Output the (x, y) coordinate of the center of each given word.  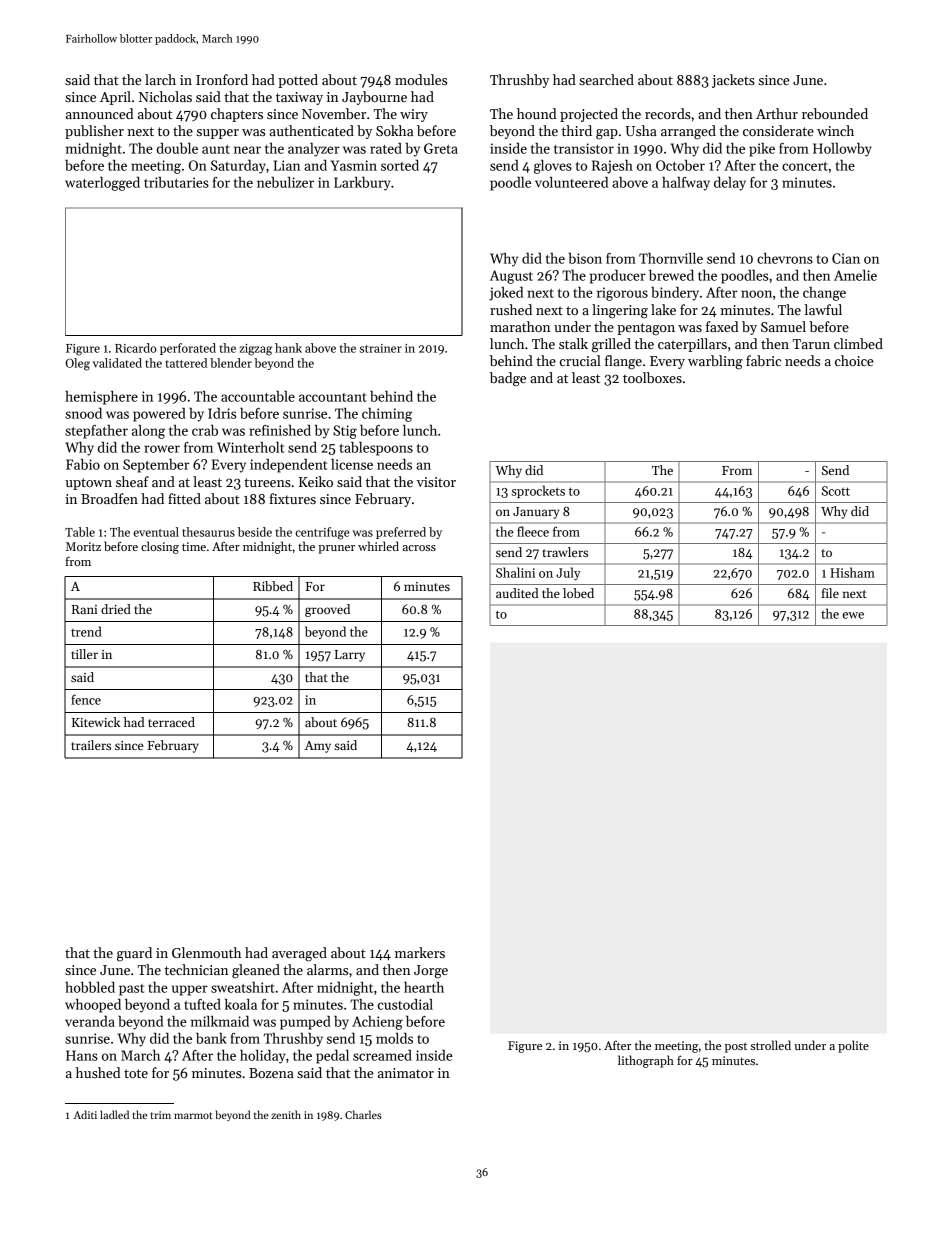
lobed (578, 593)
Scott (836, 491)
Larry (350, 656)
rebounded (835, 113)
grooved (327, 610)
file (830, 593)
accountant (333, 397)
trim (161, 1115)
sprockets (538, 491)
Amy (318, 747)
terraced (171, 722)
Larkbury (362, 184)
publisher (94, 132)
